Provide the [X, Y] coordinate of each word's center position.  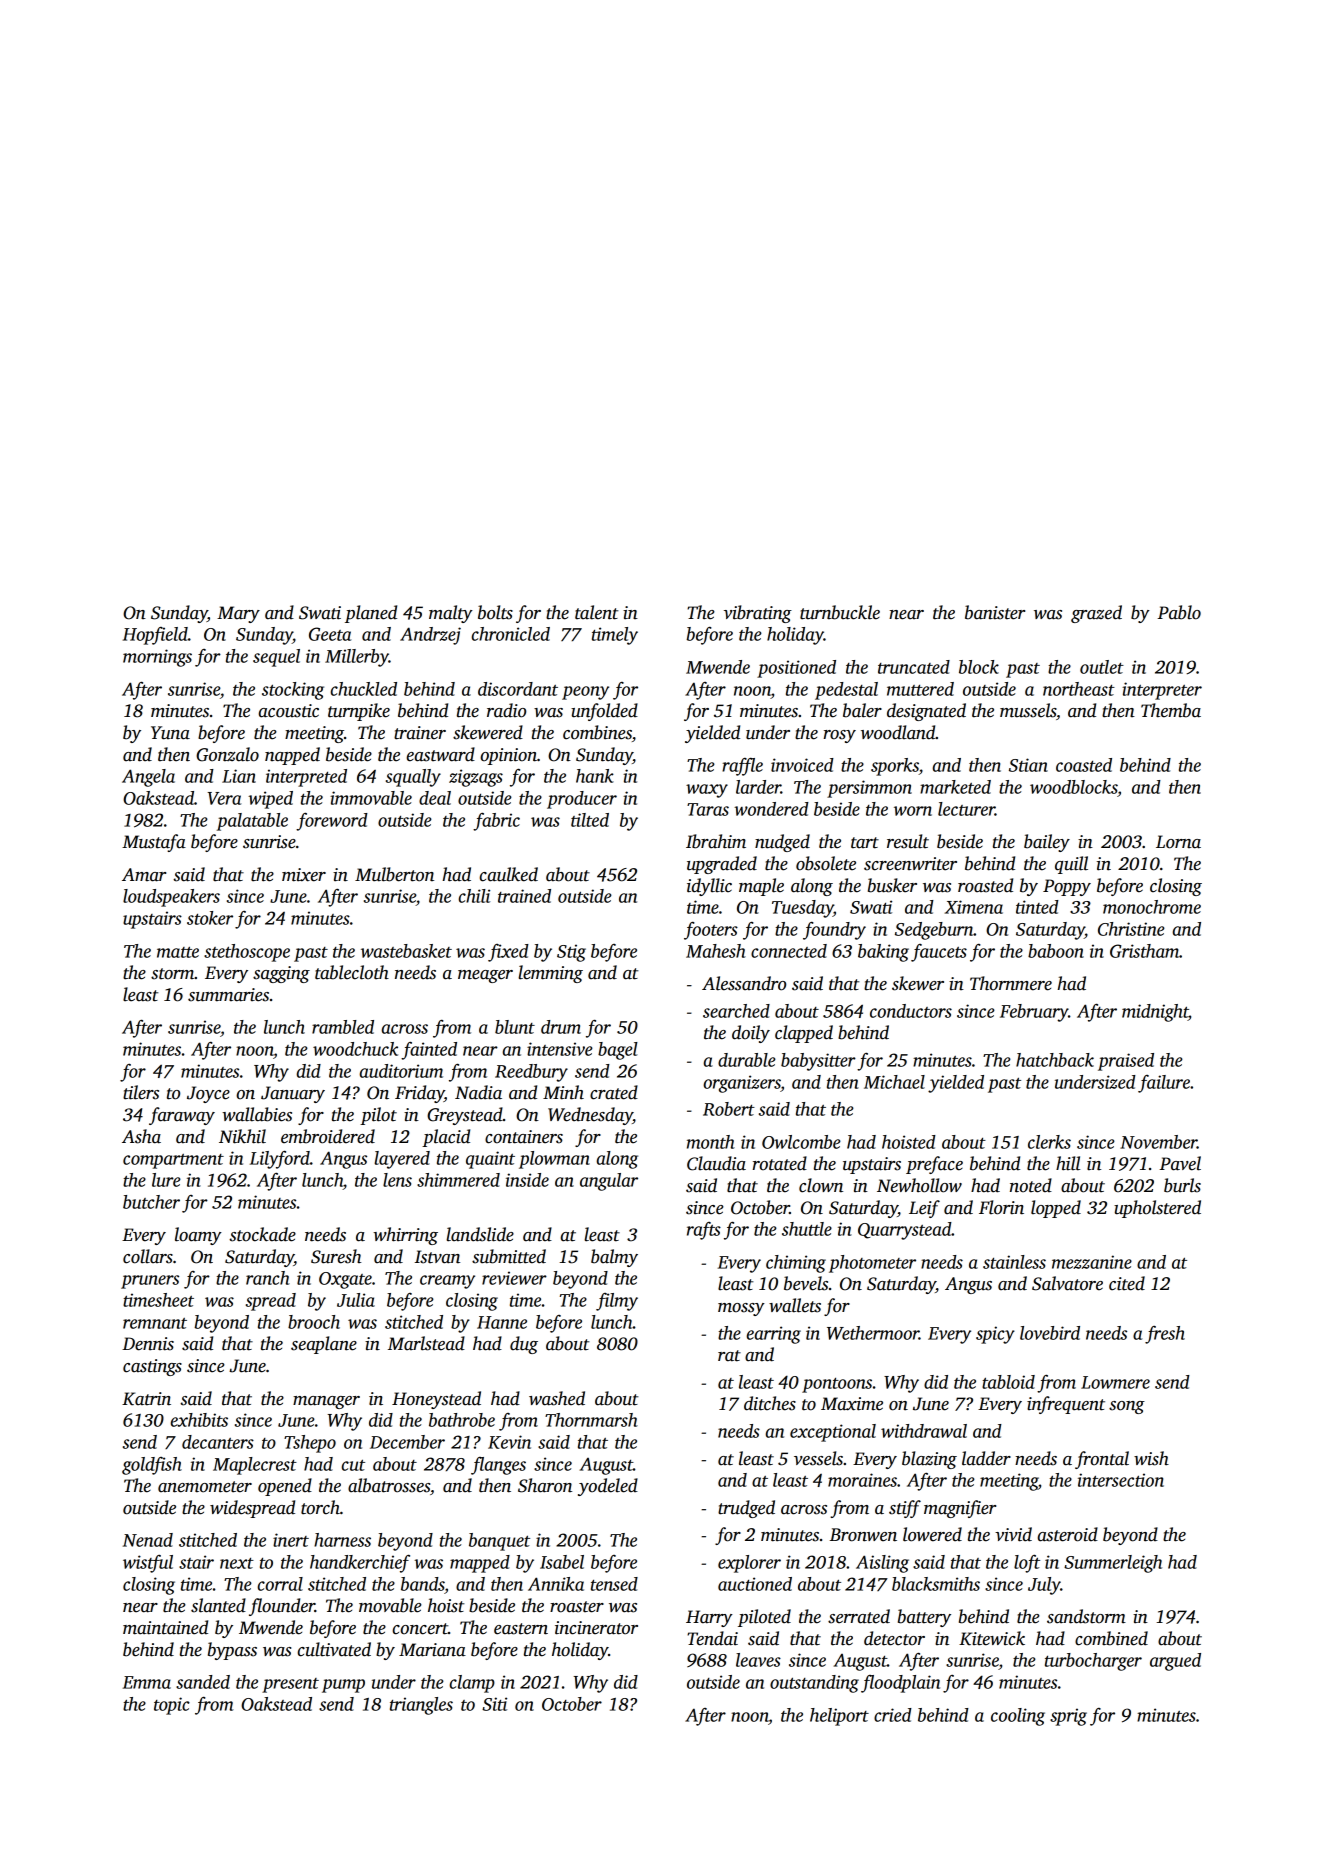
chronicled [511, 634]
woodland [898, 732]
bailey [1047, 843]
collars [148, 1256]
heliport [839, 1717]
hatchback [1055, 1060]
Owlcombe [801, 1142]
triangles [421, 1706]
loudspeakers [171, 898]
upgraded [722, 865]
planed [371, 614]
